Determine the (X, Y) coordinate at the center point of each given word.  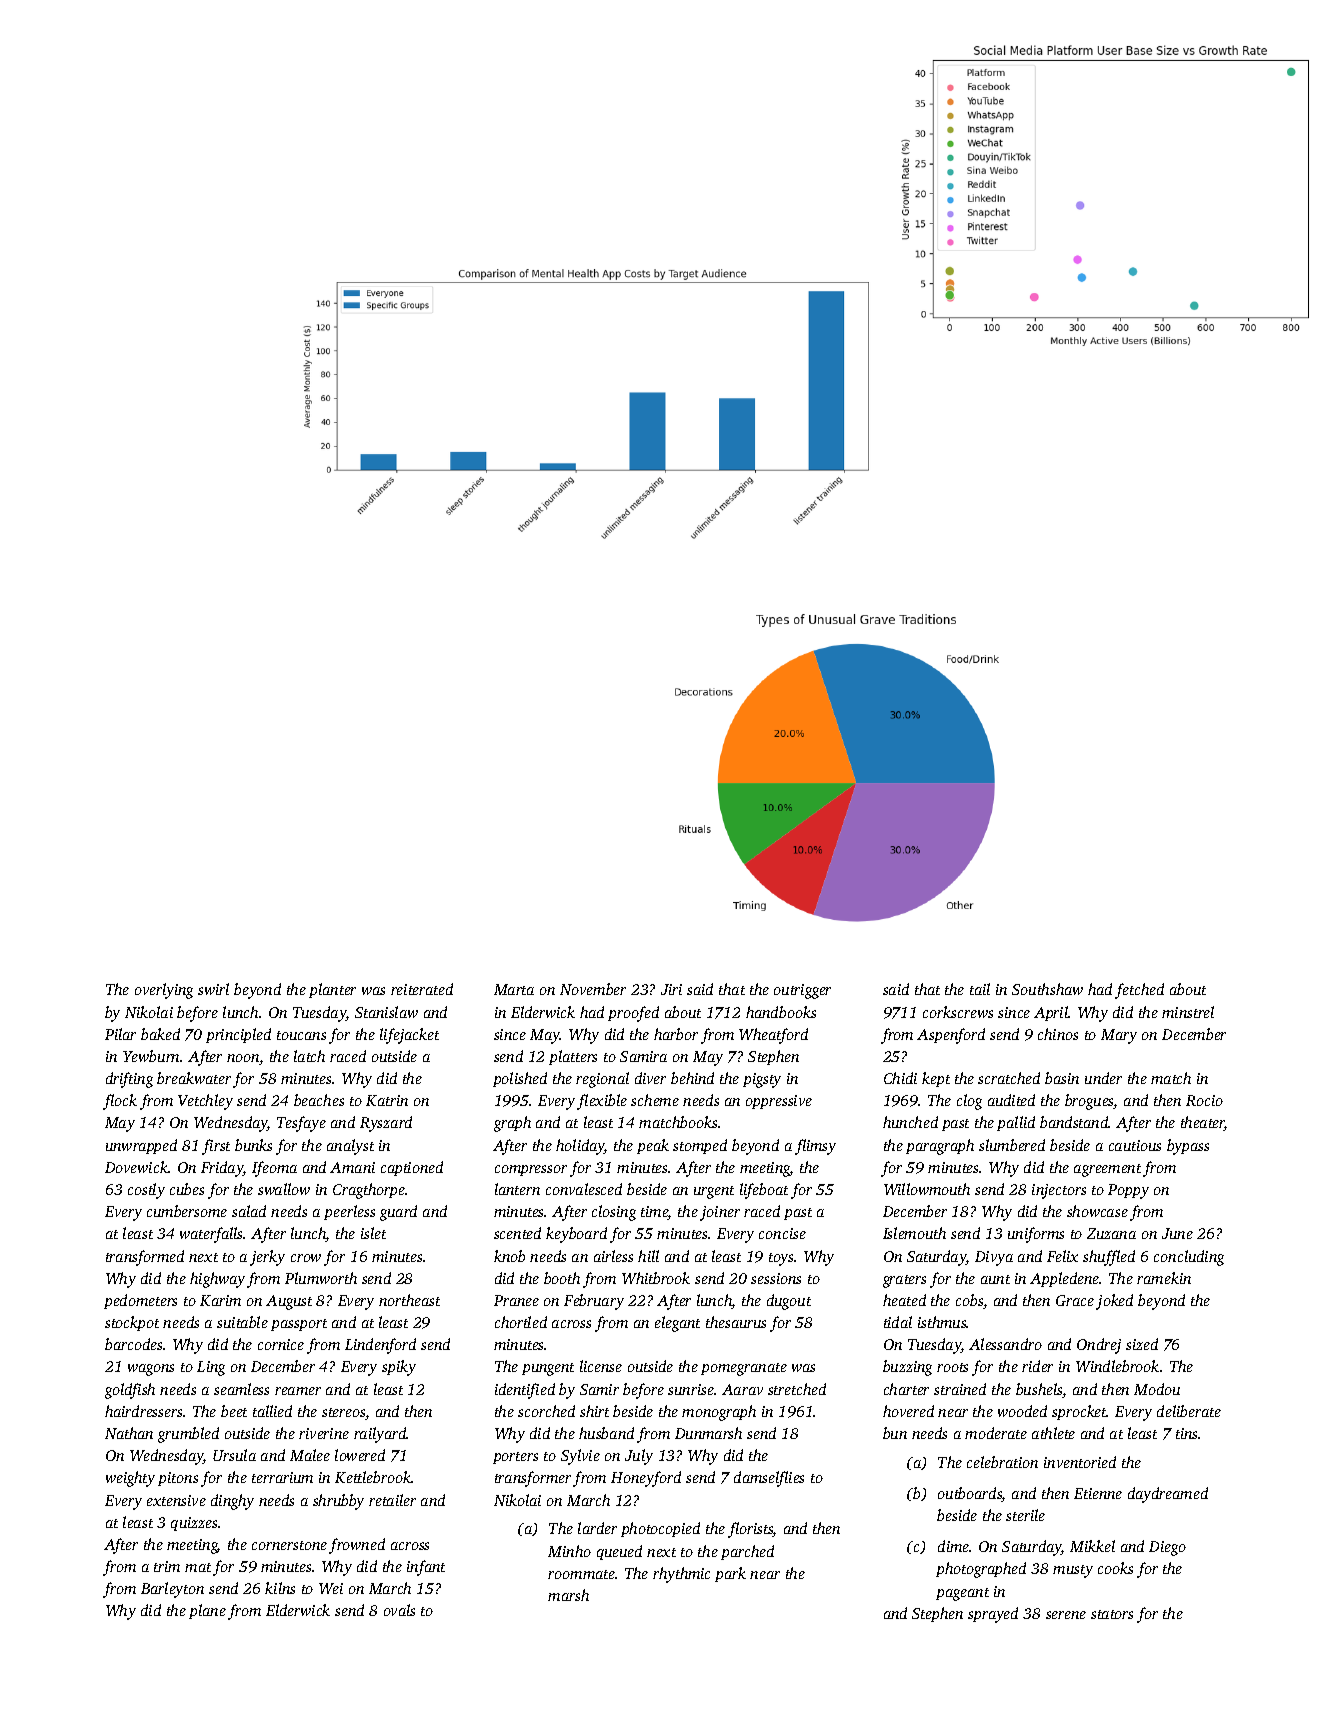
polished (520, 1079)
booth (562, 1278)
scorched (546, 1411)
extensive (176, 1500)
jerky (267, 1258)
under (1103, 1078)
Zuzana (1111, 1233)
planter (332, 990)
